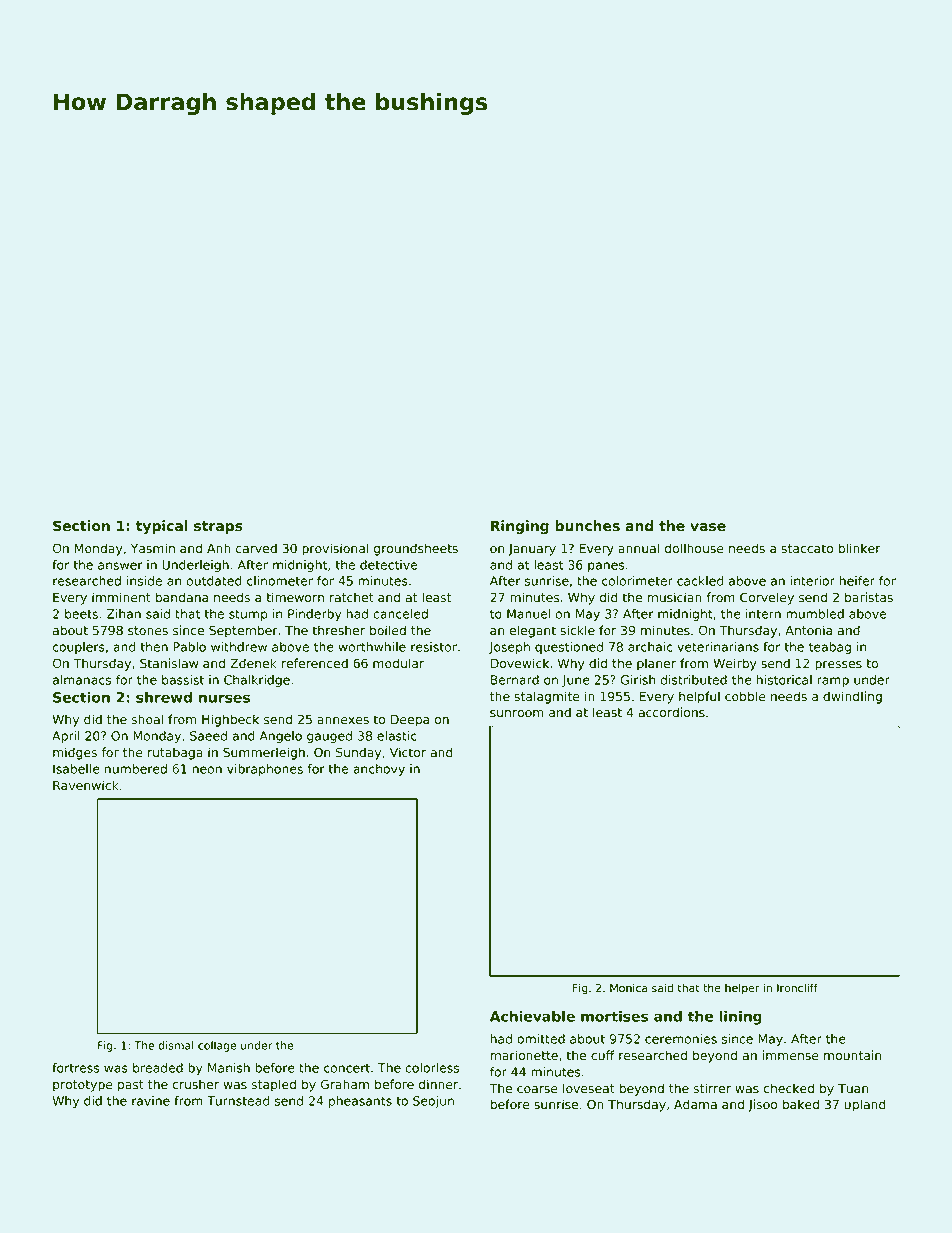 Image resolution: width=952 pixels, height=1233 pixels. What do you see at coordinates (360, 1102) in the document?
I see `pheasants` at bounding box center [360, 1102].
